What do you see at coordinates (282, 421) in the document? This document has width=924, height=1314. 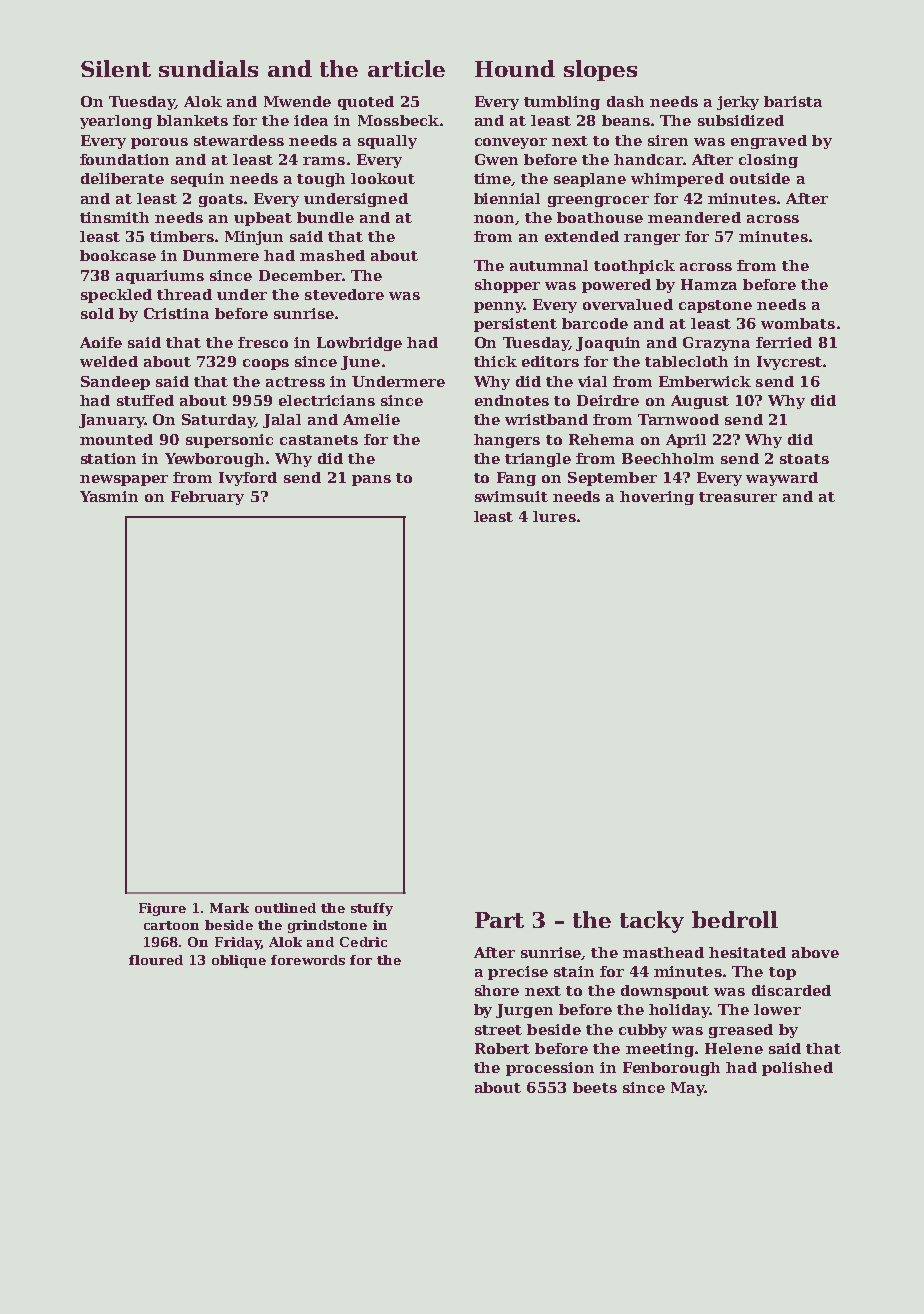 I see `Jalal` at bounding box center [282, 421].
